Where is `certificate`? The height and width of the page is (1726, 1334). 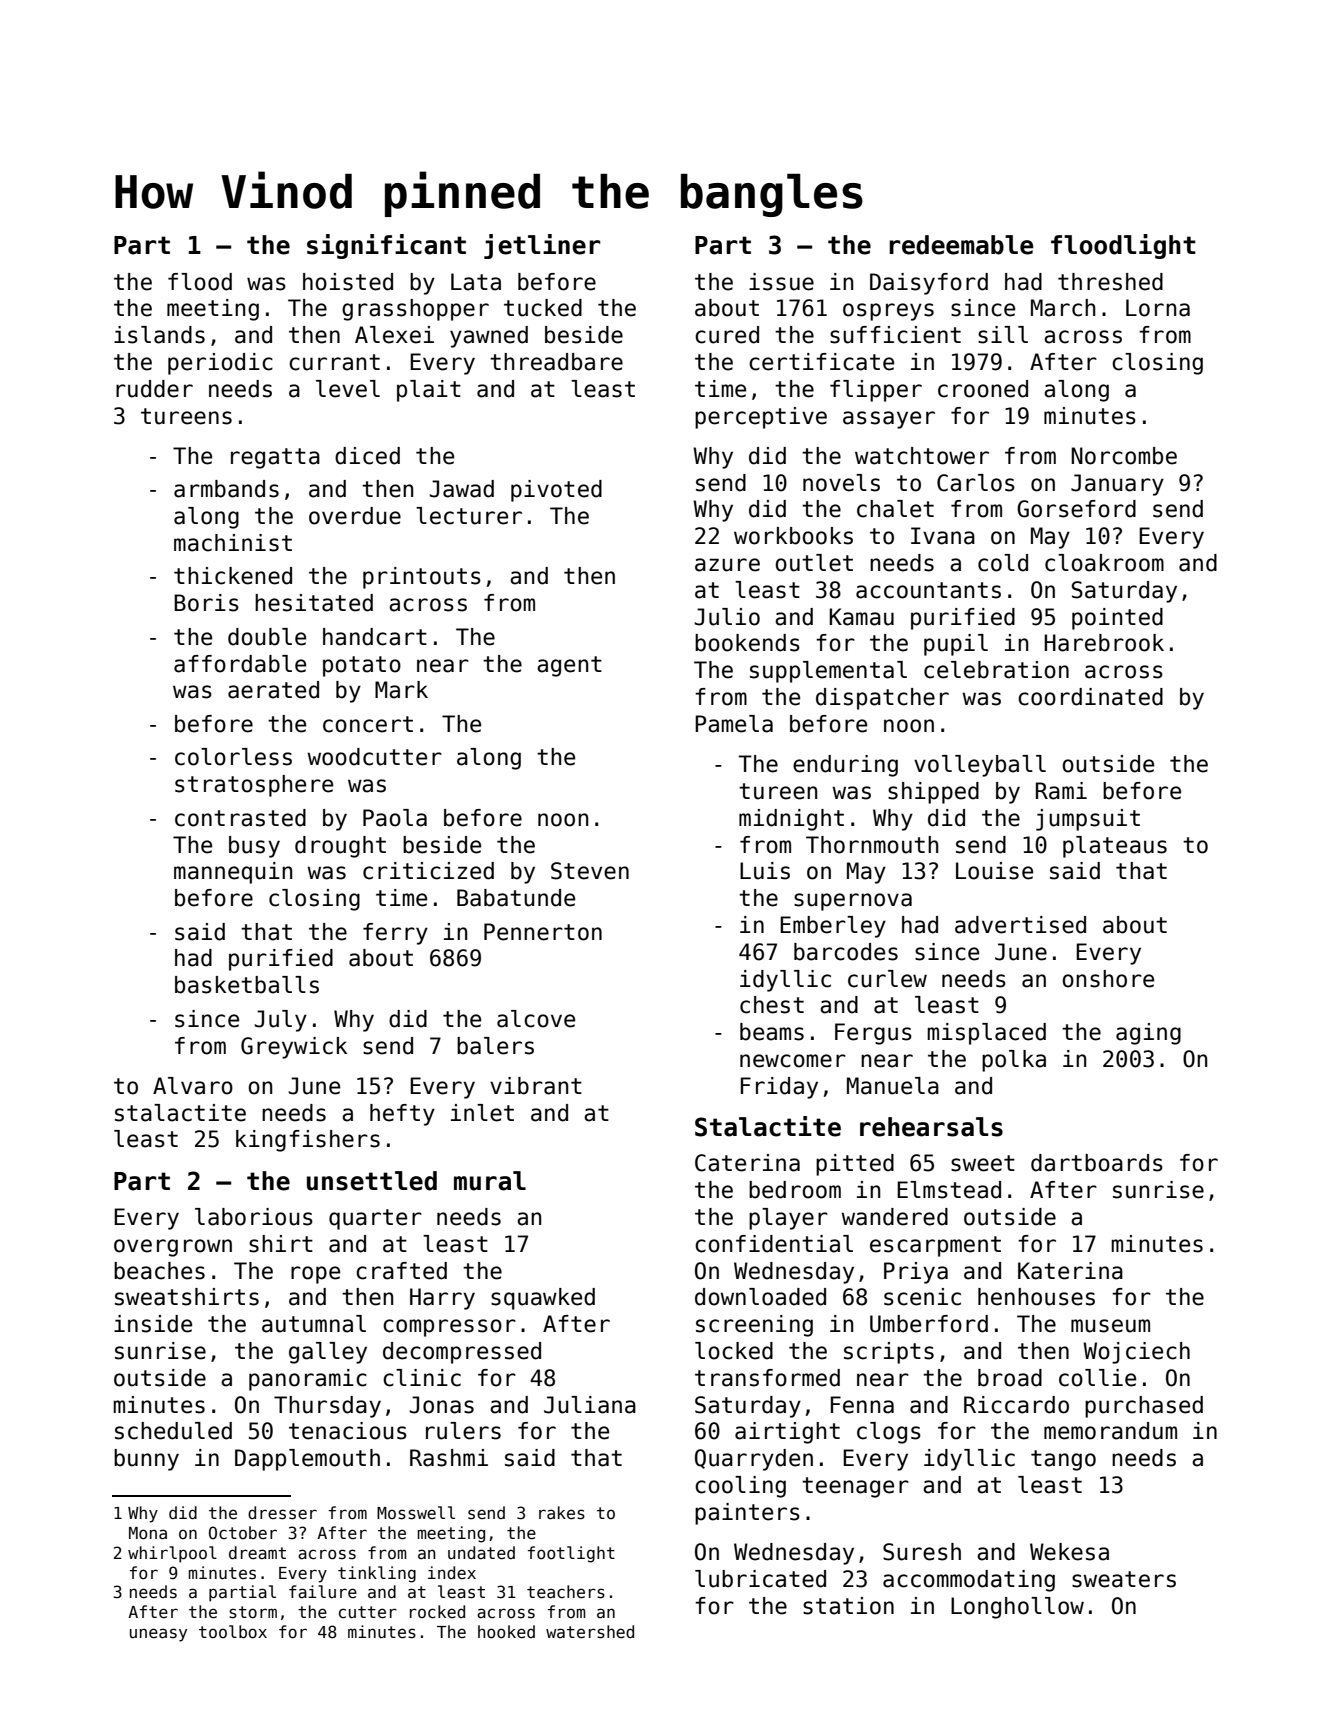
certificate is located at coordinates (821, 362).
